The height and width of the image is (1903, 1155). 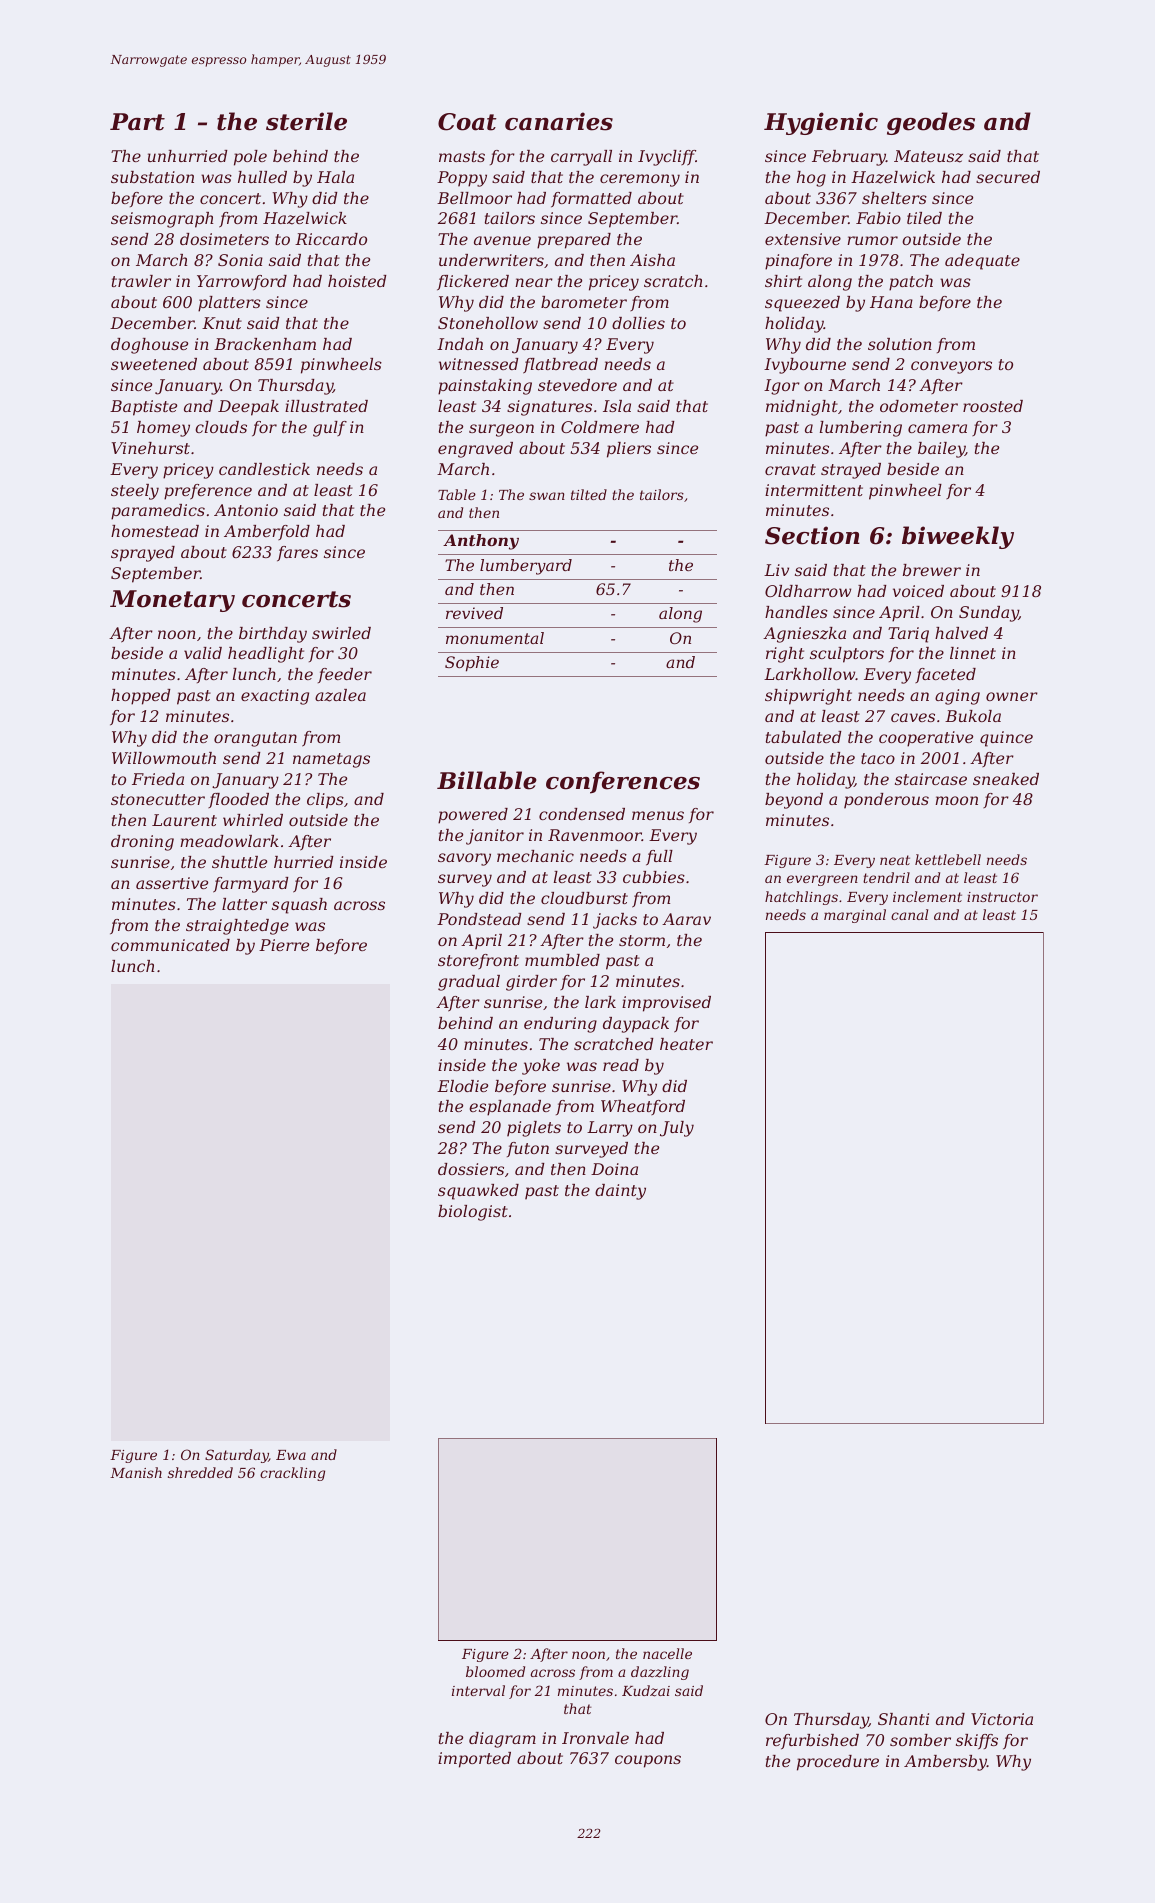 I want to click on biologist, so click(x=473, y=1213).
